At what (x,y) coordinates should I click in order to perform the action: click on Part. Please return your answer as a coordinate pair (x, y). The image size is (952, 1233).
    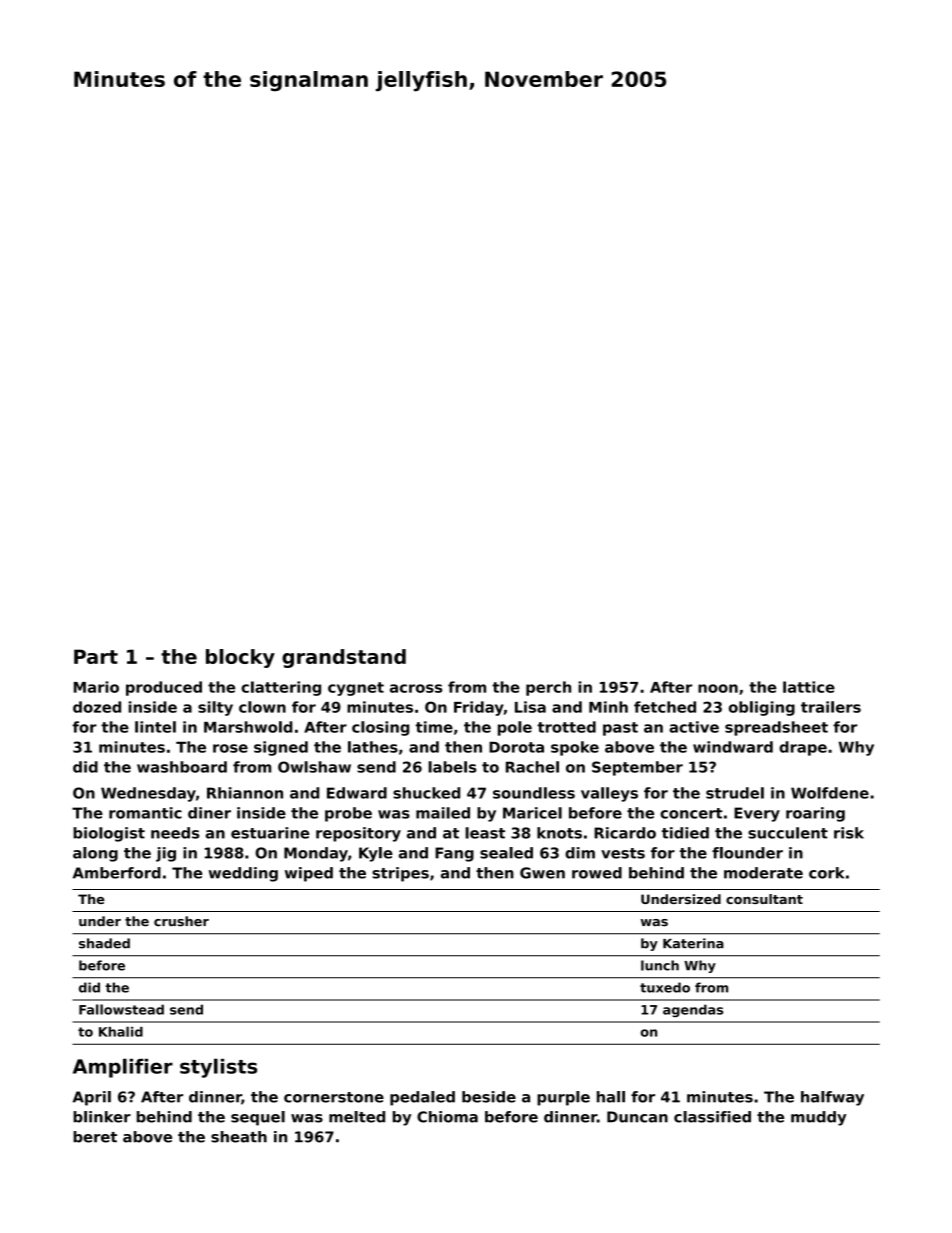
    Looking at the image, I should click on (96, 656).
